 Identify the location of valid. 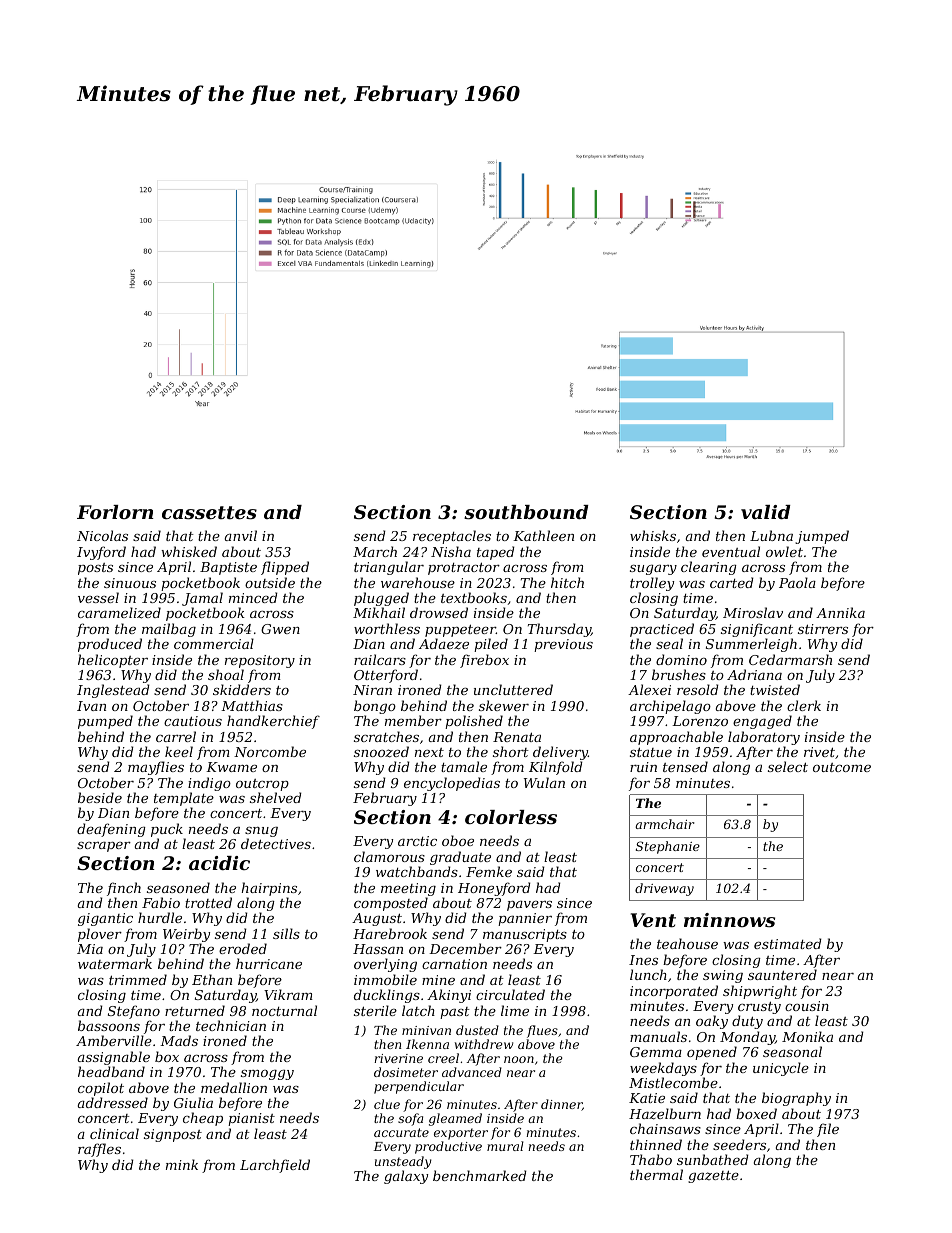
(766, 512).
